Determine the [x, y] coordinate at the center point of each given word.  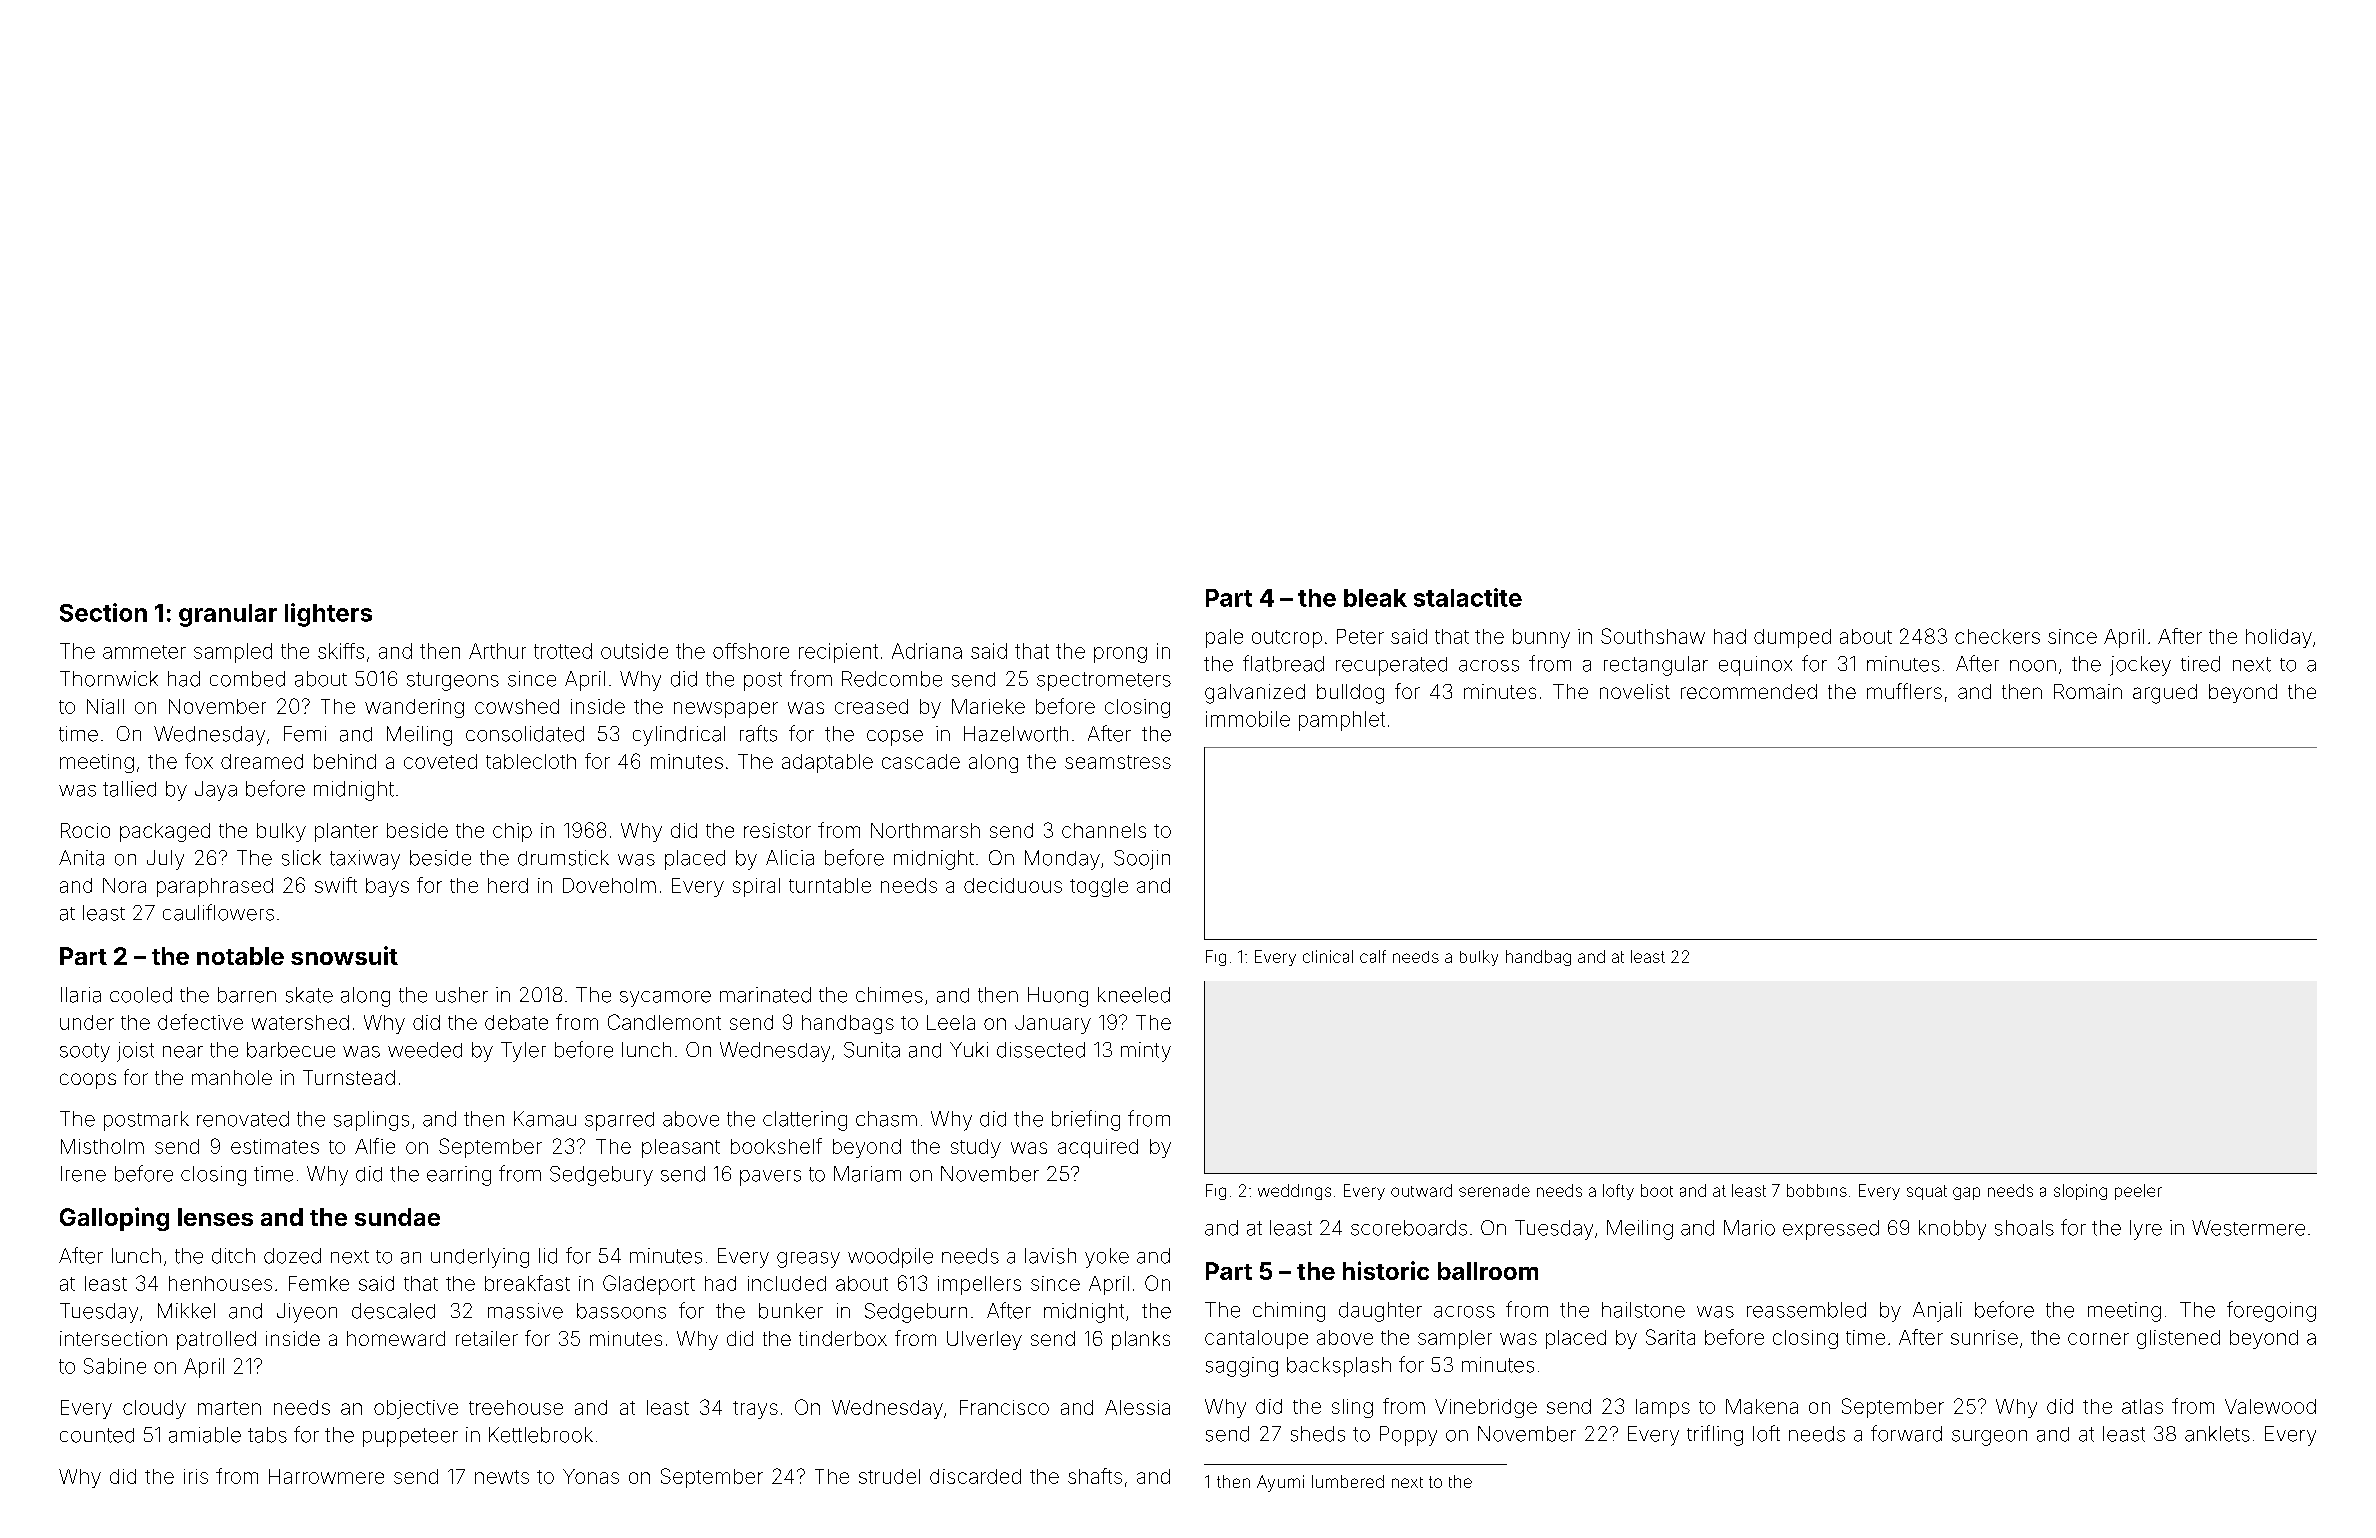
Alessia [1137, 1407]
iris [196, 1476]
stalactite [1468, 597]
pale [1224, 638]
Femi [305, 734]
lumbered [1348, 1481]
